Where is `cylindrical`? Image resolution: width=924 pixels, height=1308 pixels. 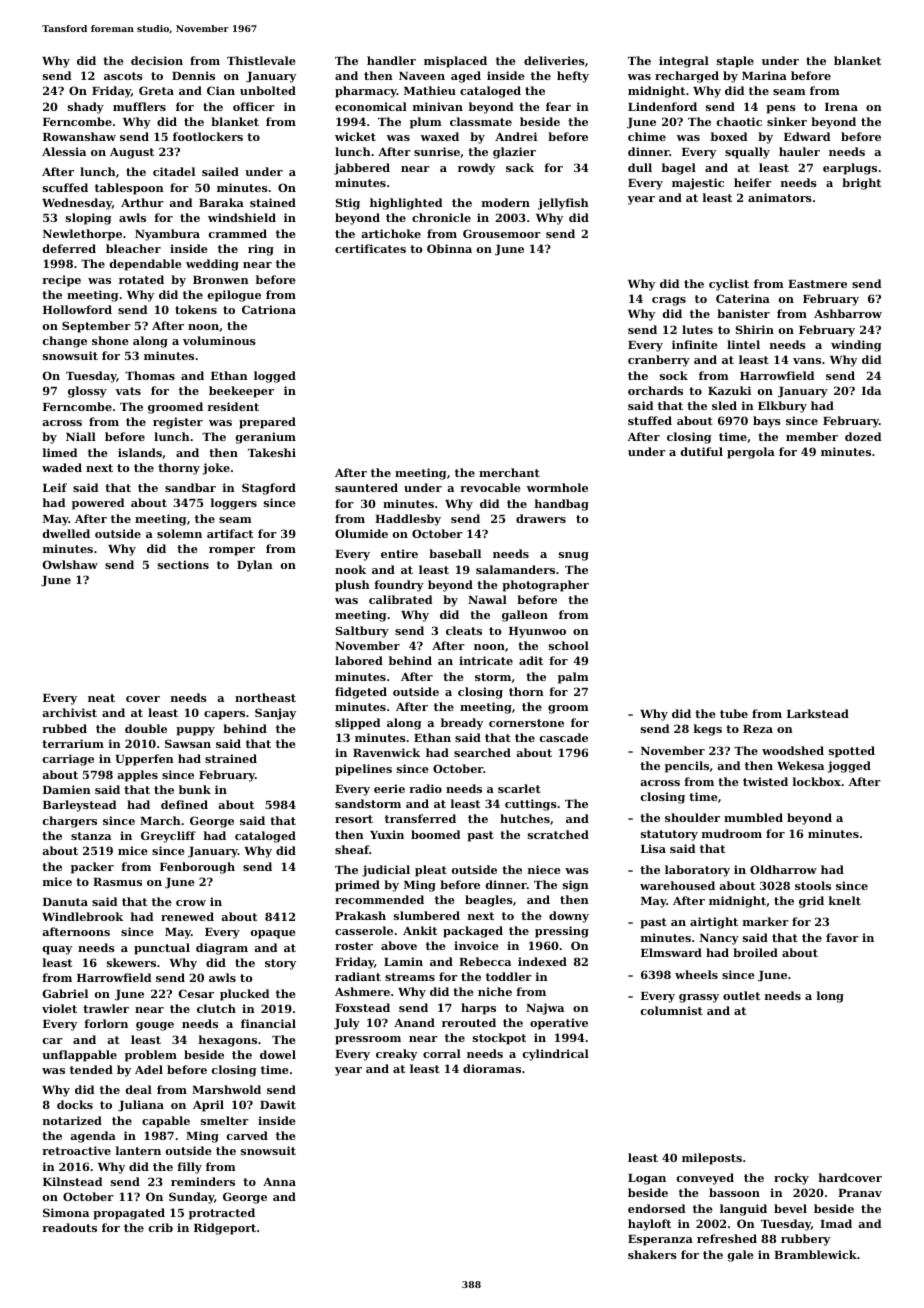
cylindrical is located at coordinates (556, 1055).
